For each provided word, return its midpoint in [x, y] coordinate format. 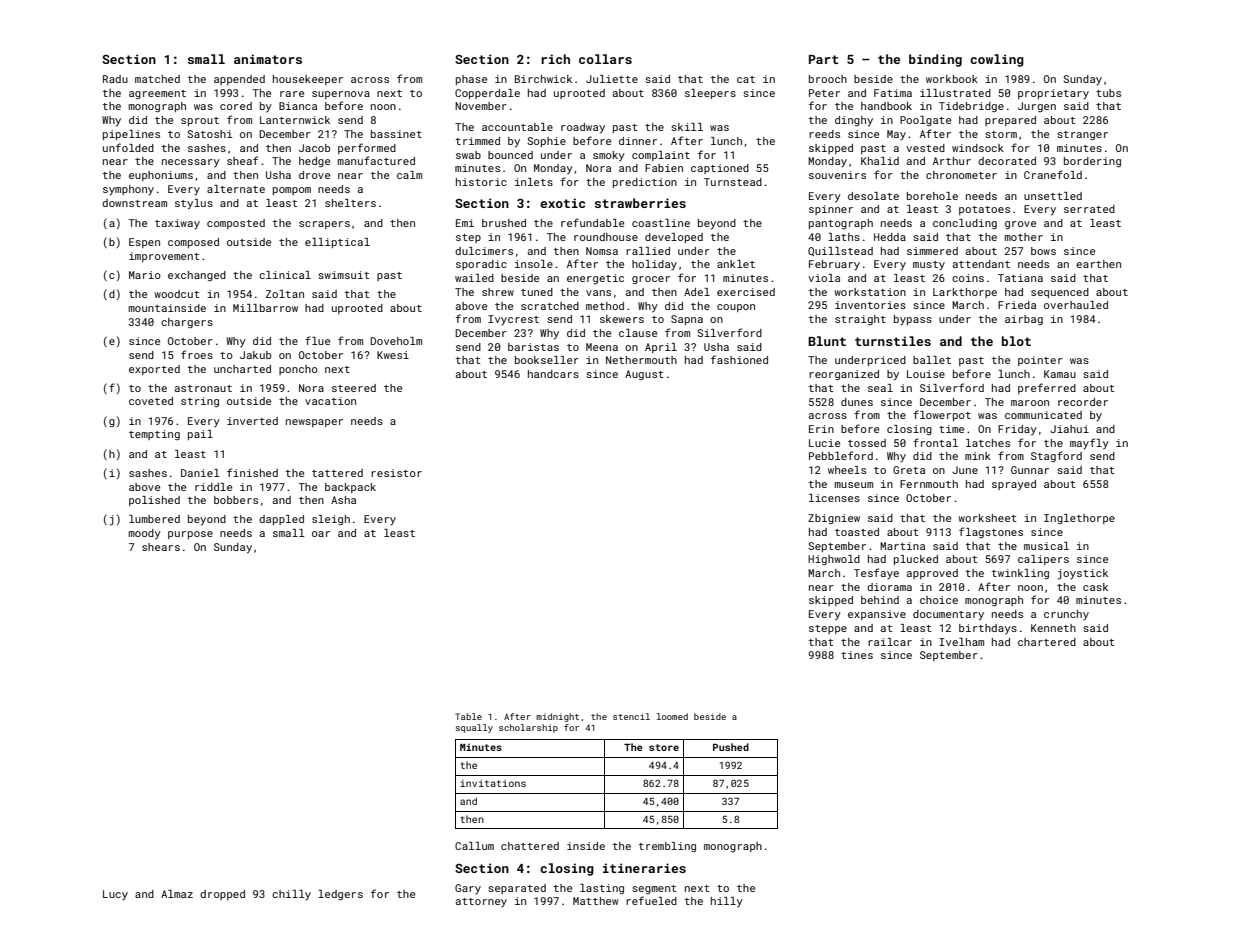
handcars [553, 374]
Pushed [731, 747]
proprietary [1053, 94]
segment [654, 889]
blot [1016, 341]
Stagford [1056, 456]
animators [268, 59]
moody [144, 534]
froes [197, 354]
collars [605, 59]
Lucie [824, 443]
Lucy [115, 895]
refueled [651, 900]
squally [474, 728]
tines [857, 655]
